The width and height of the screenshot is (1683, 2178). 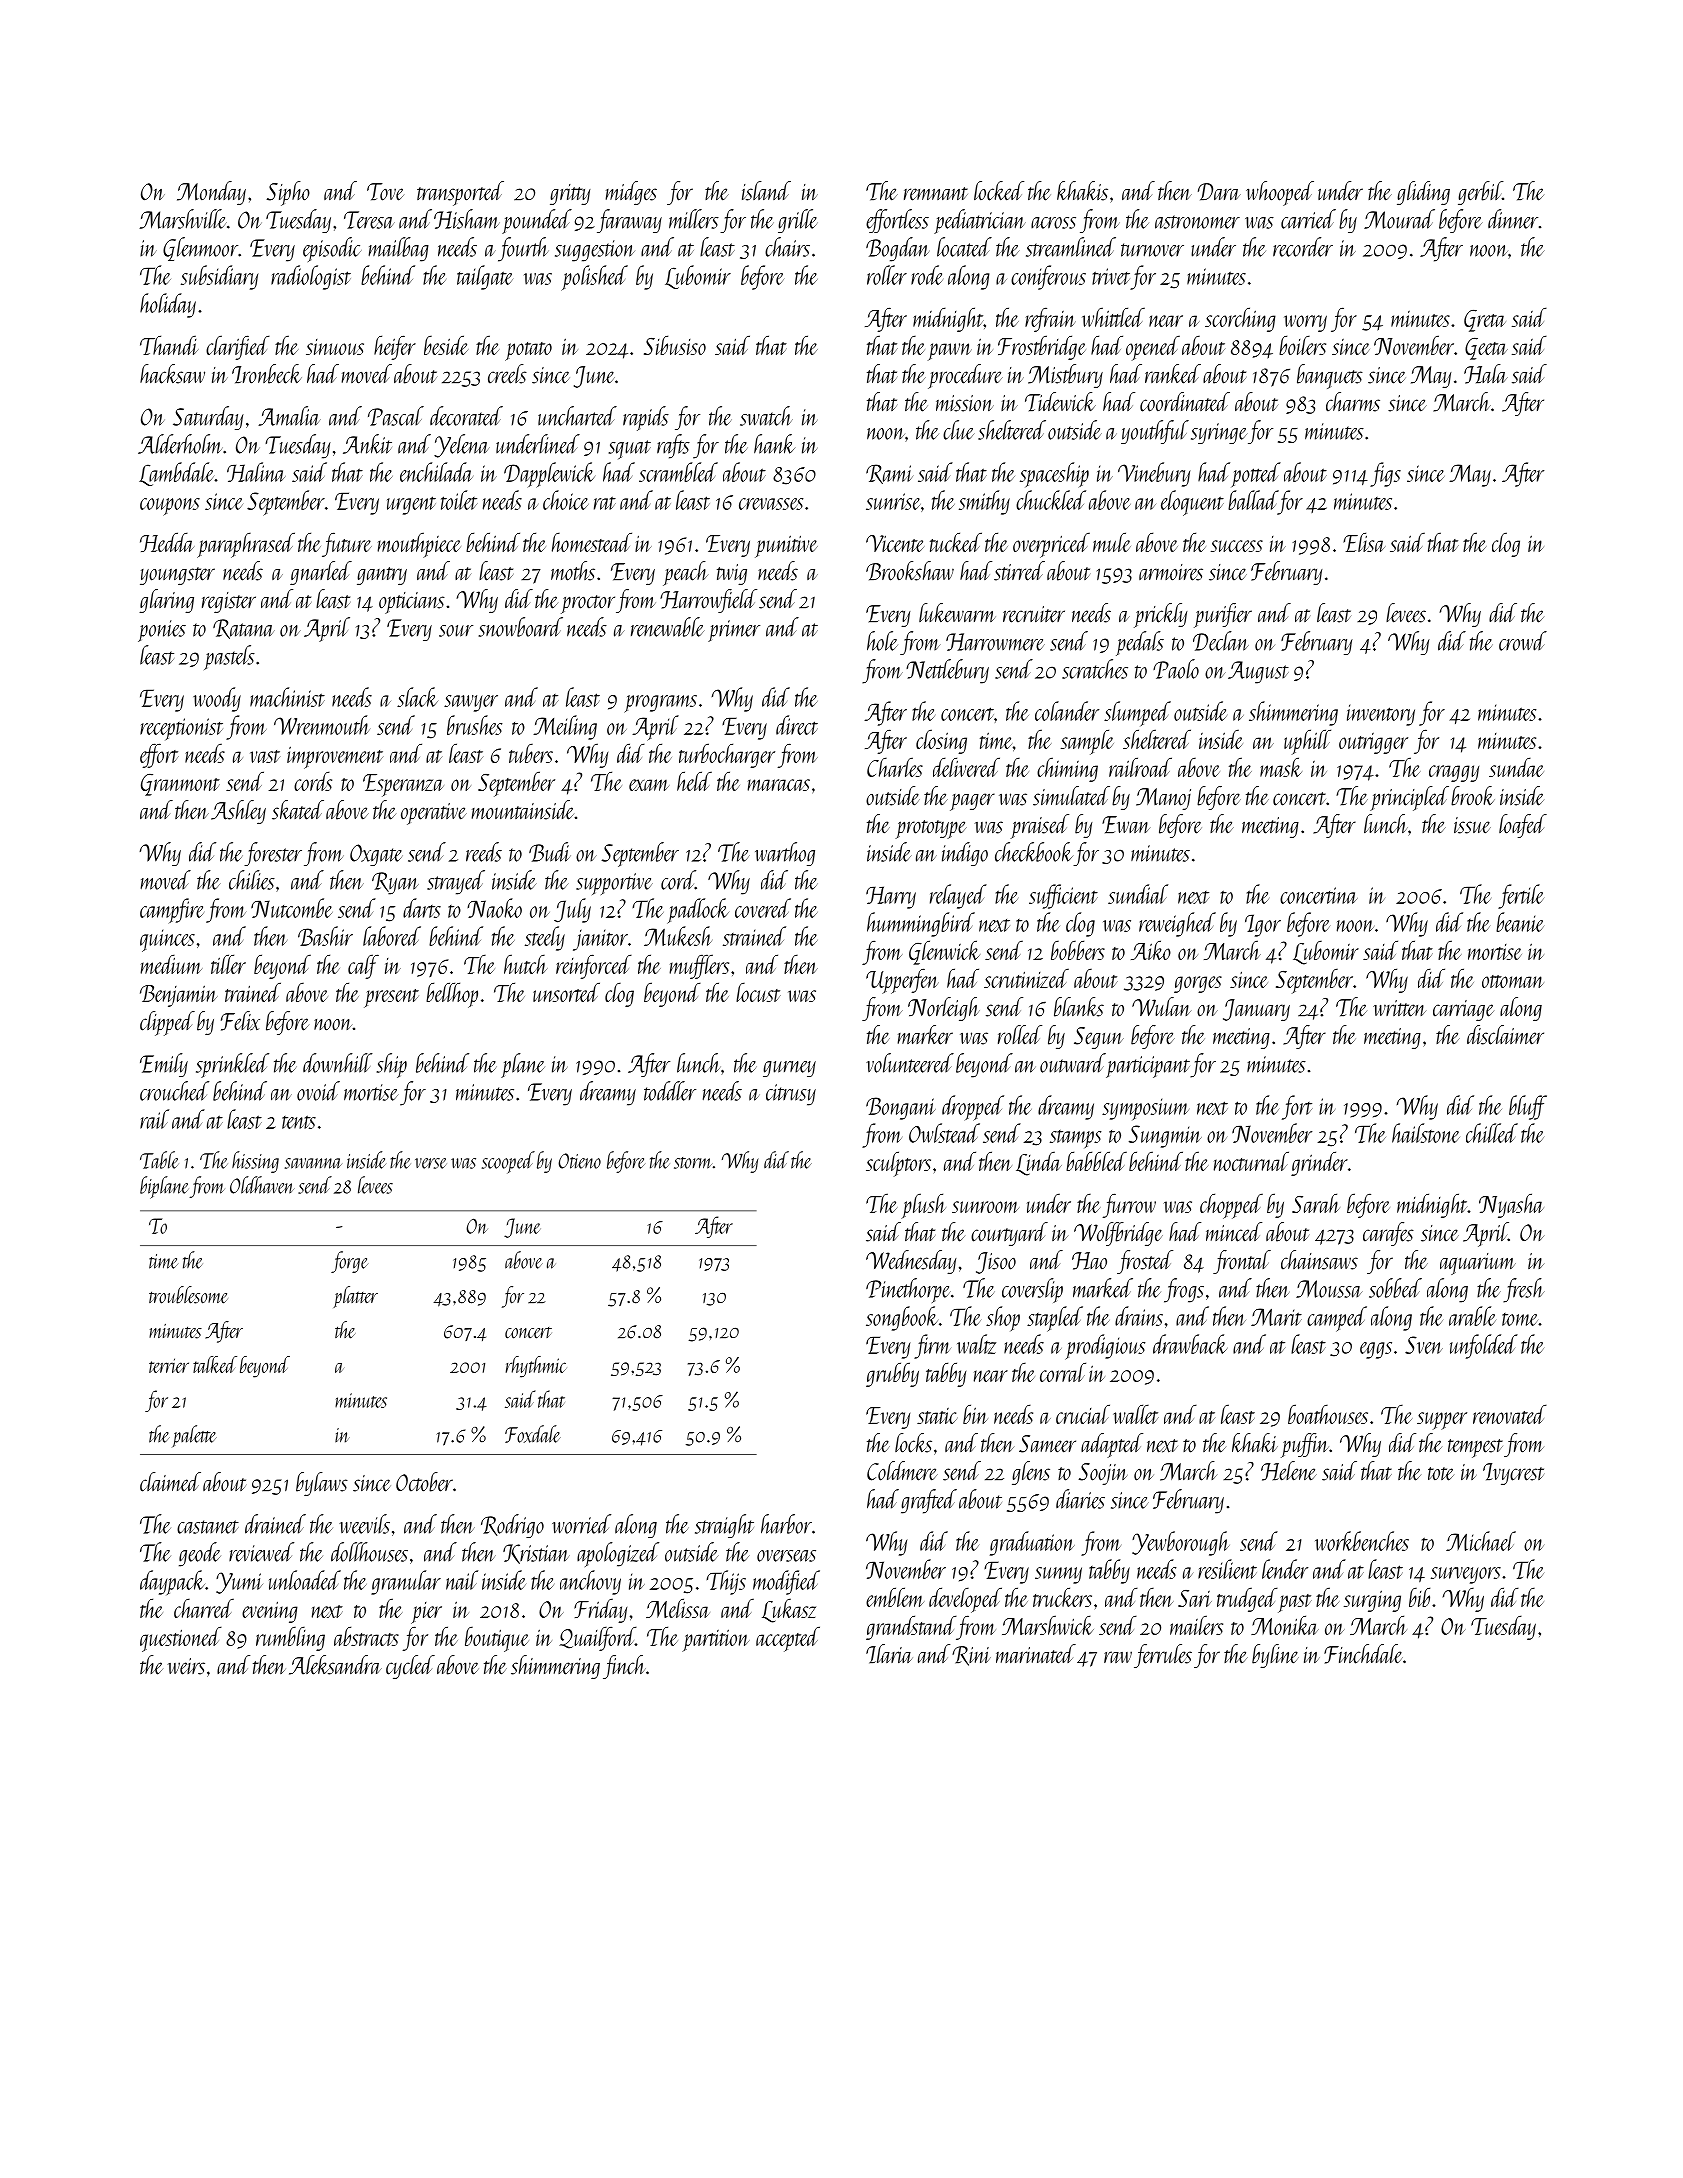 I want to click on troublesome, so click(x=188, y=1295).
